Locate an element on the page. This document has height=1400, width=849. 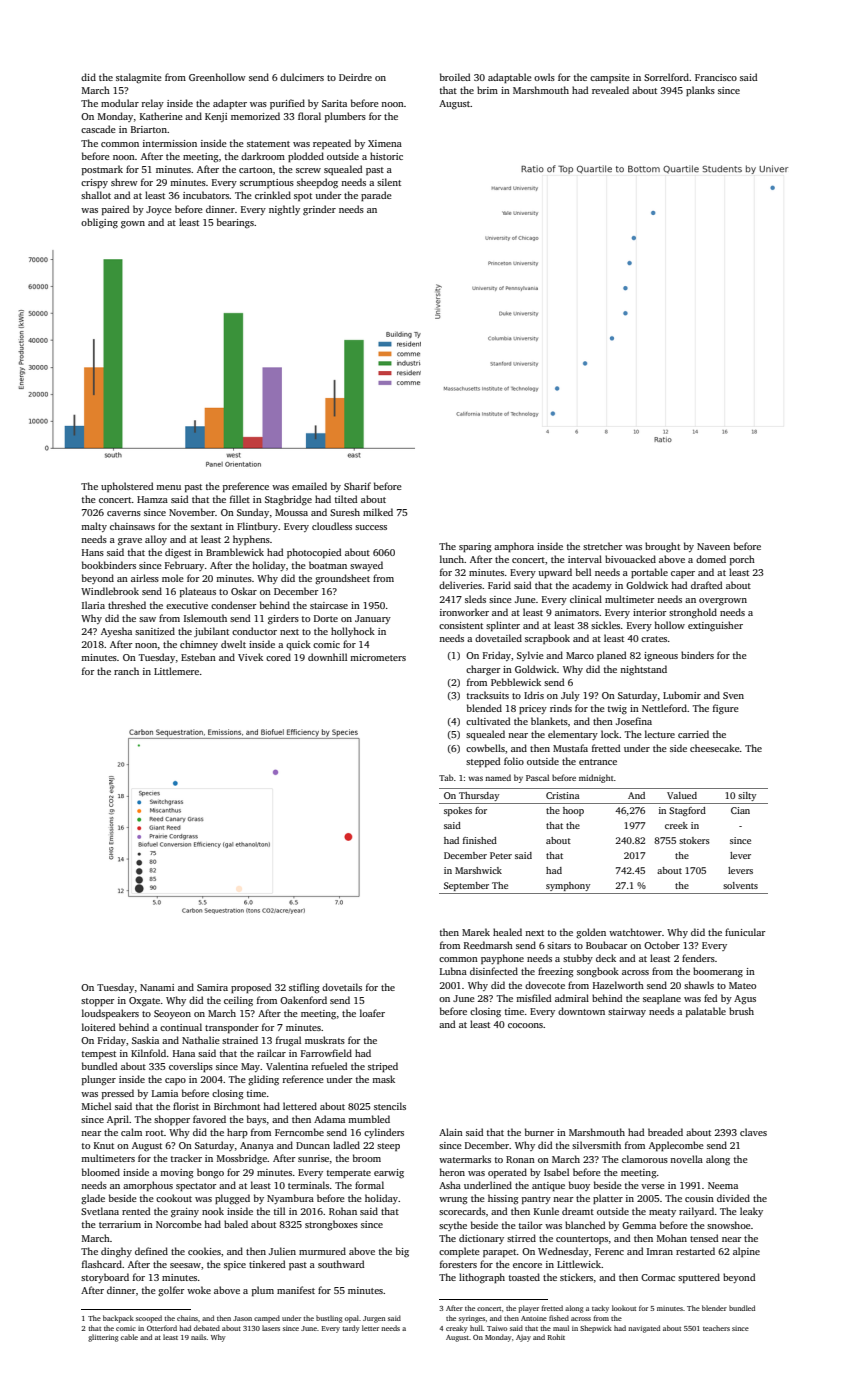
Sorrelford is located at coordinates (666, 77).
